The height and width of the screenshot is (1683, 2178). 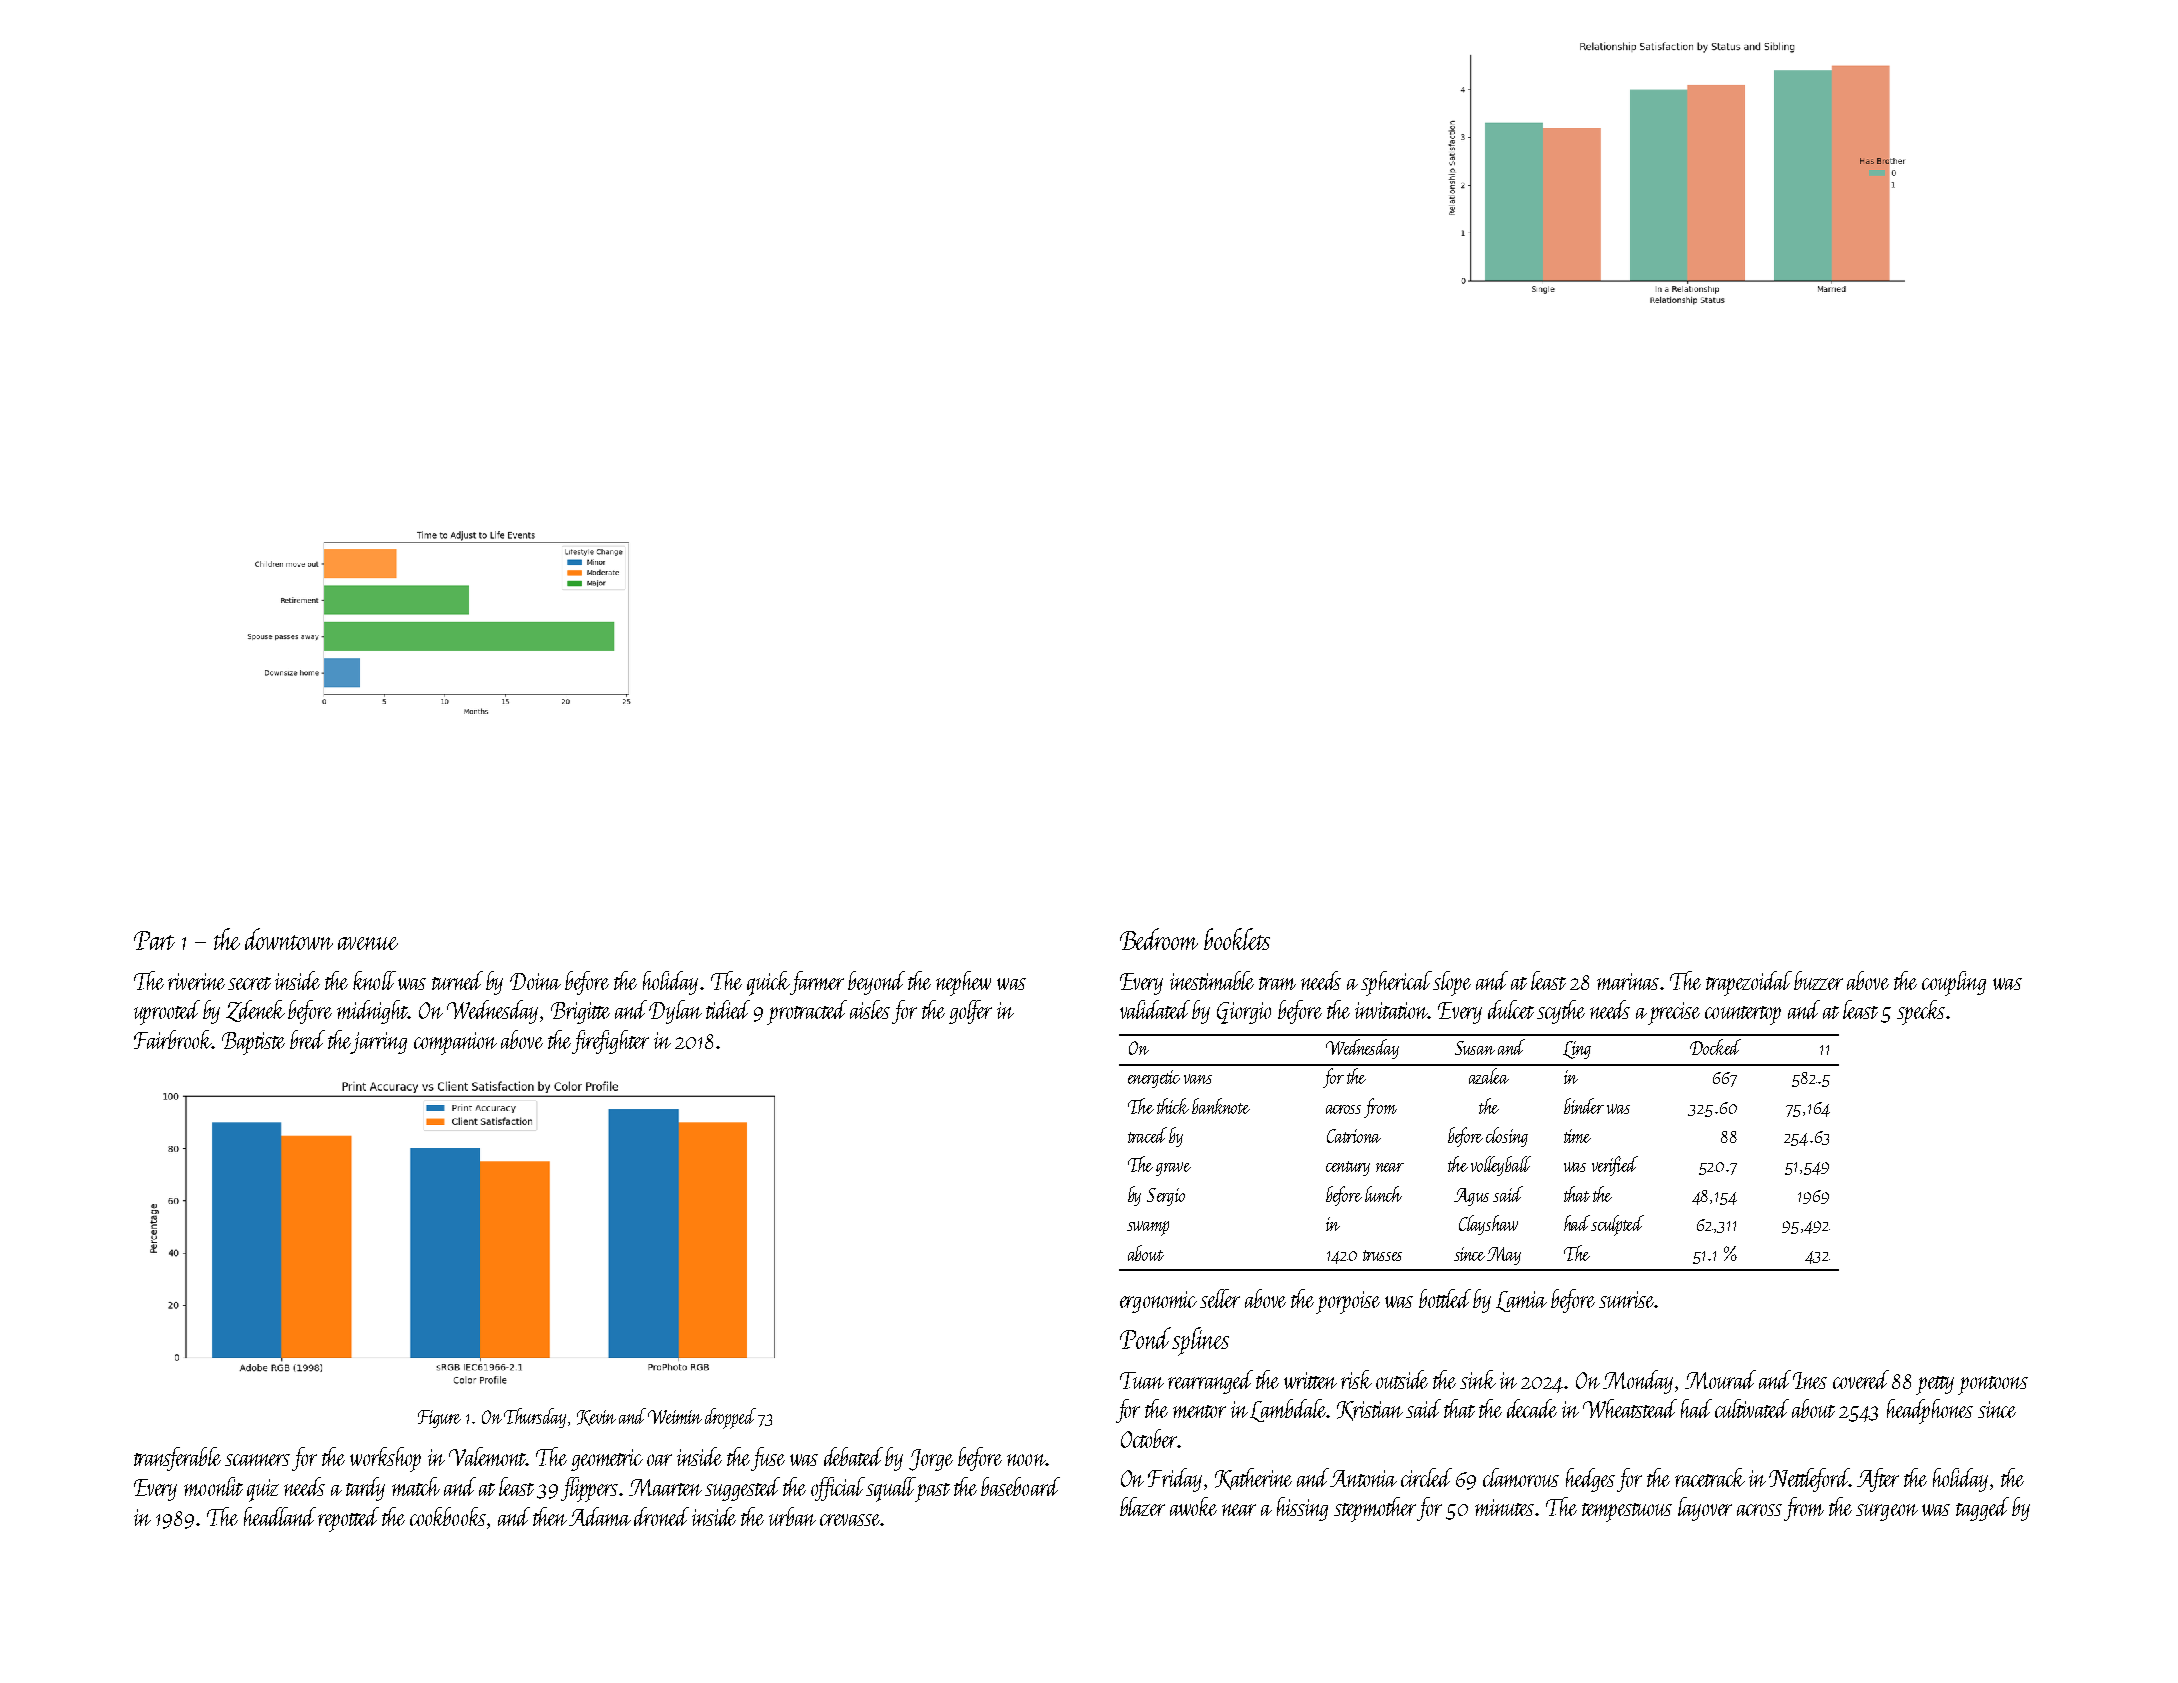 What do you see at coordinates (1237, 939) in the screenshot?
I see `booklets` at bounding box center [1237, 939].
